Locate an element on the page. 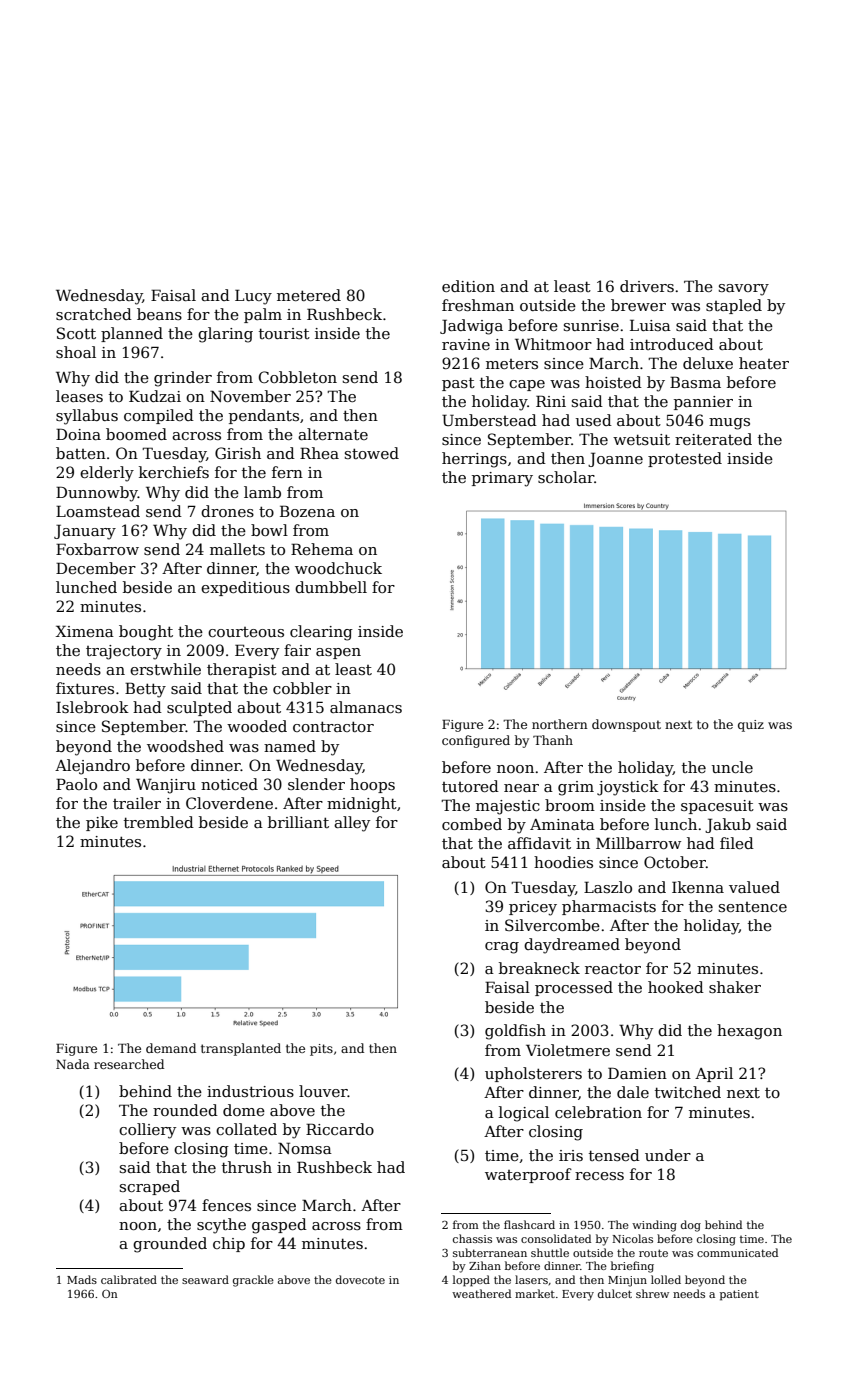 The height and width of the image is (1400, 849). Cobbleton is located at coordinates (298, 377).
